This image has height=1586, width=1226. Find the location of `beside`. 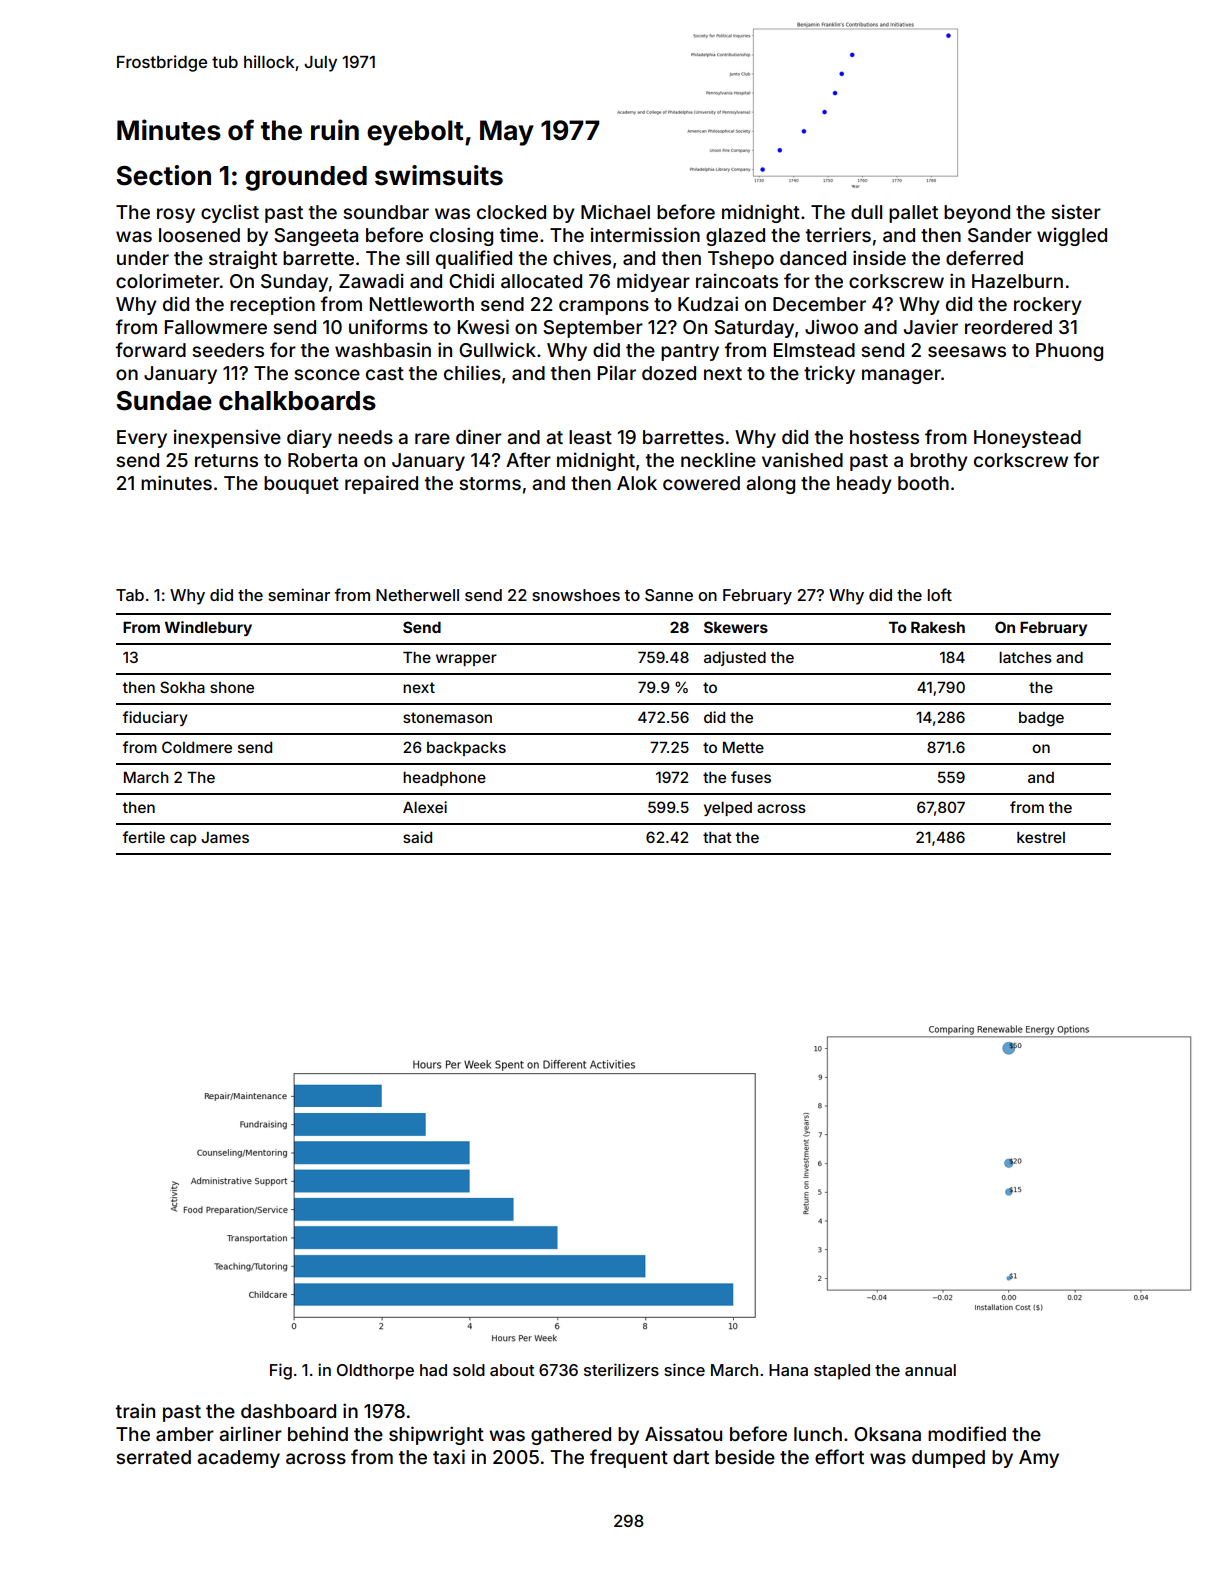

beside is located at coordinates (745, 1456).
